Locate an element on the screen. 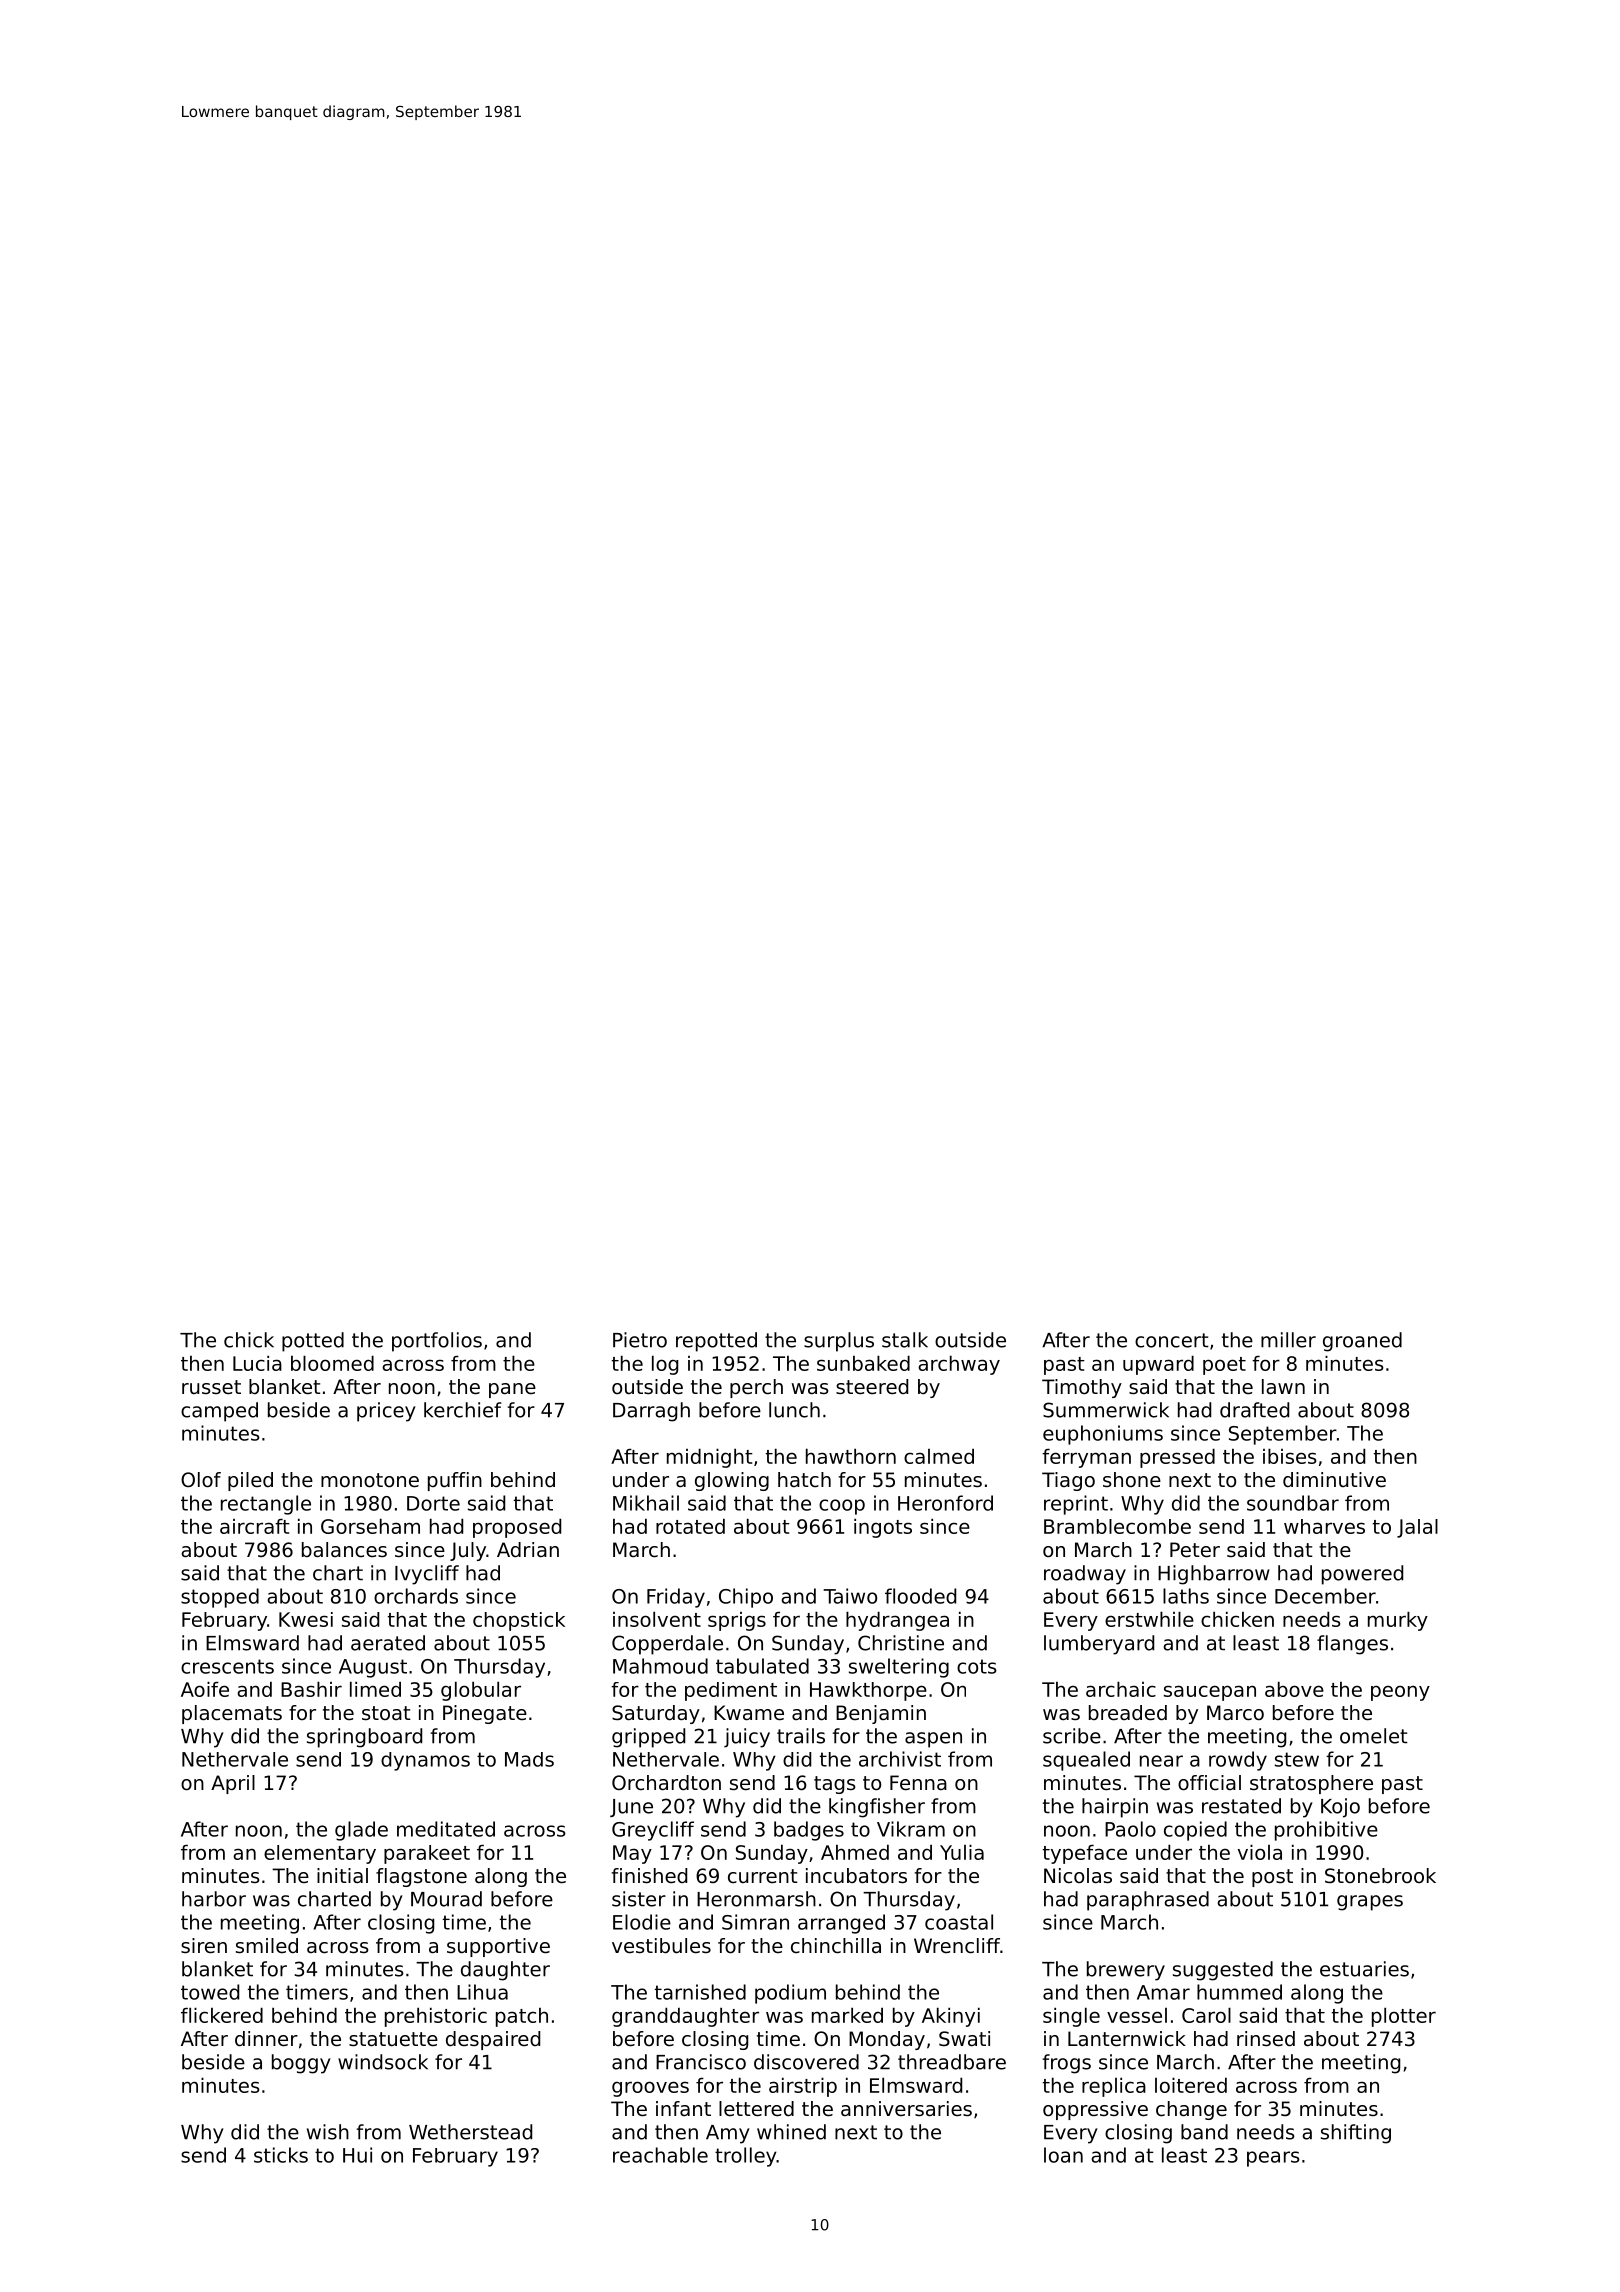  Lucia is located at coordinates (257, 1363).
